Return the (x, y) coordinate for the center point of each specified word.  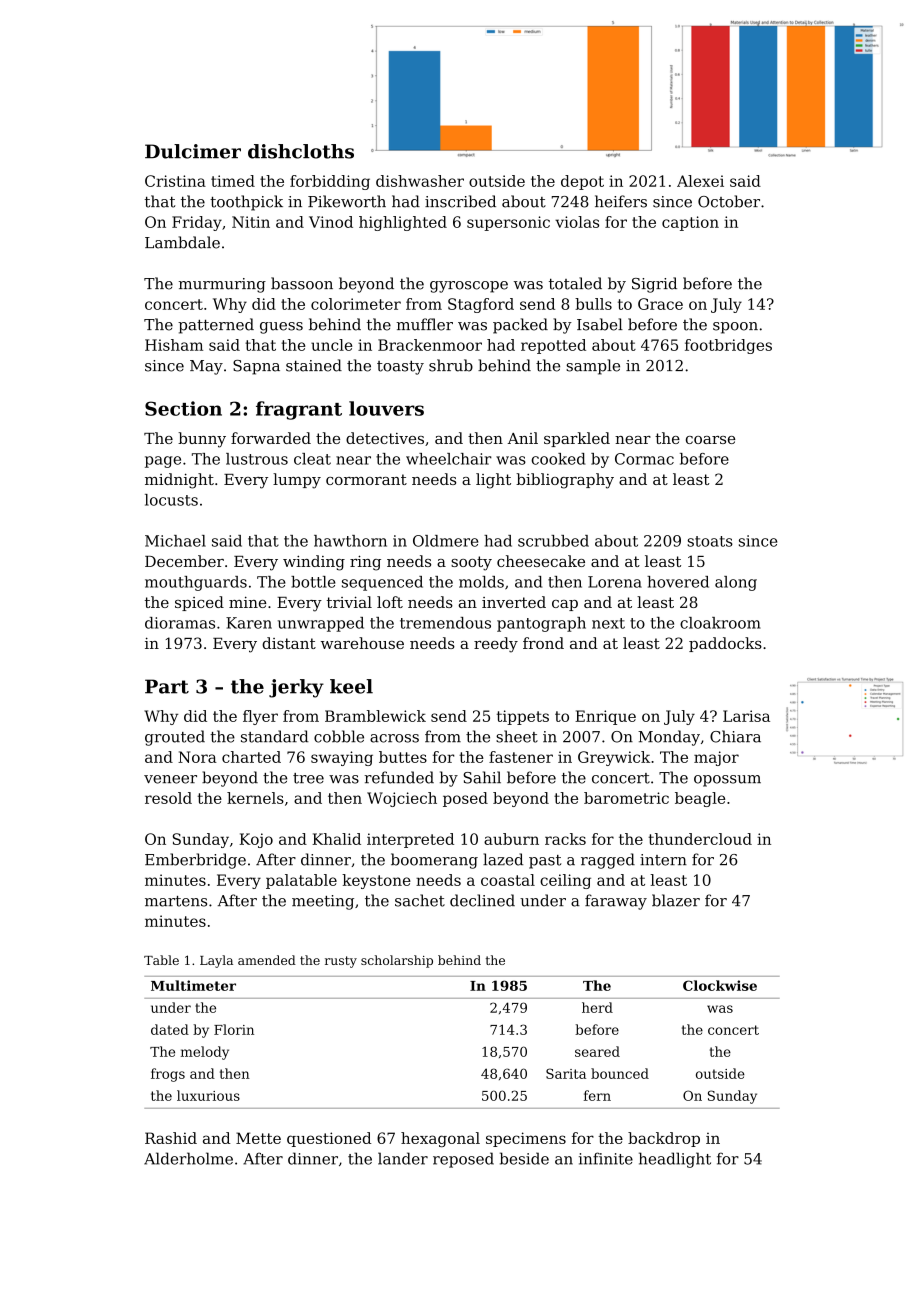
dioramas (180, 623)
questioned (329, 1139)
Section (183, 408)
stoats (710, 541)
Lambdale (182, 242)
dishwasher (420, 181)
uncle (331, 345)
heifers (621, 201)
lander (403, 1158)
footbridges (728, 346)
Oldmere (445, 541)
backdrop (664, 1139)
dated (170, 1029)
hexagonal (440, 1139)
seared (597, 1051)
